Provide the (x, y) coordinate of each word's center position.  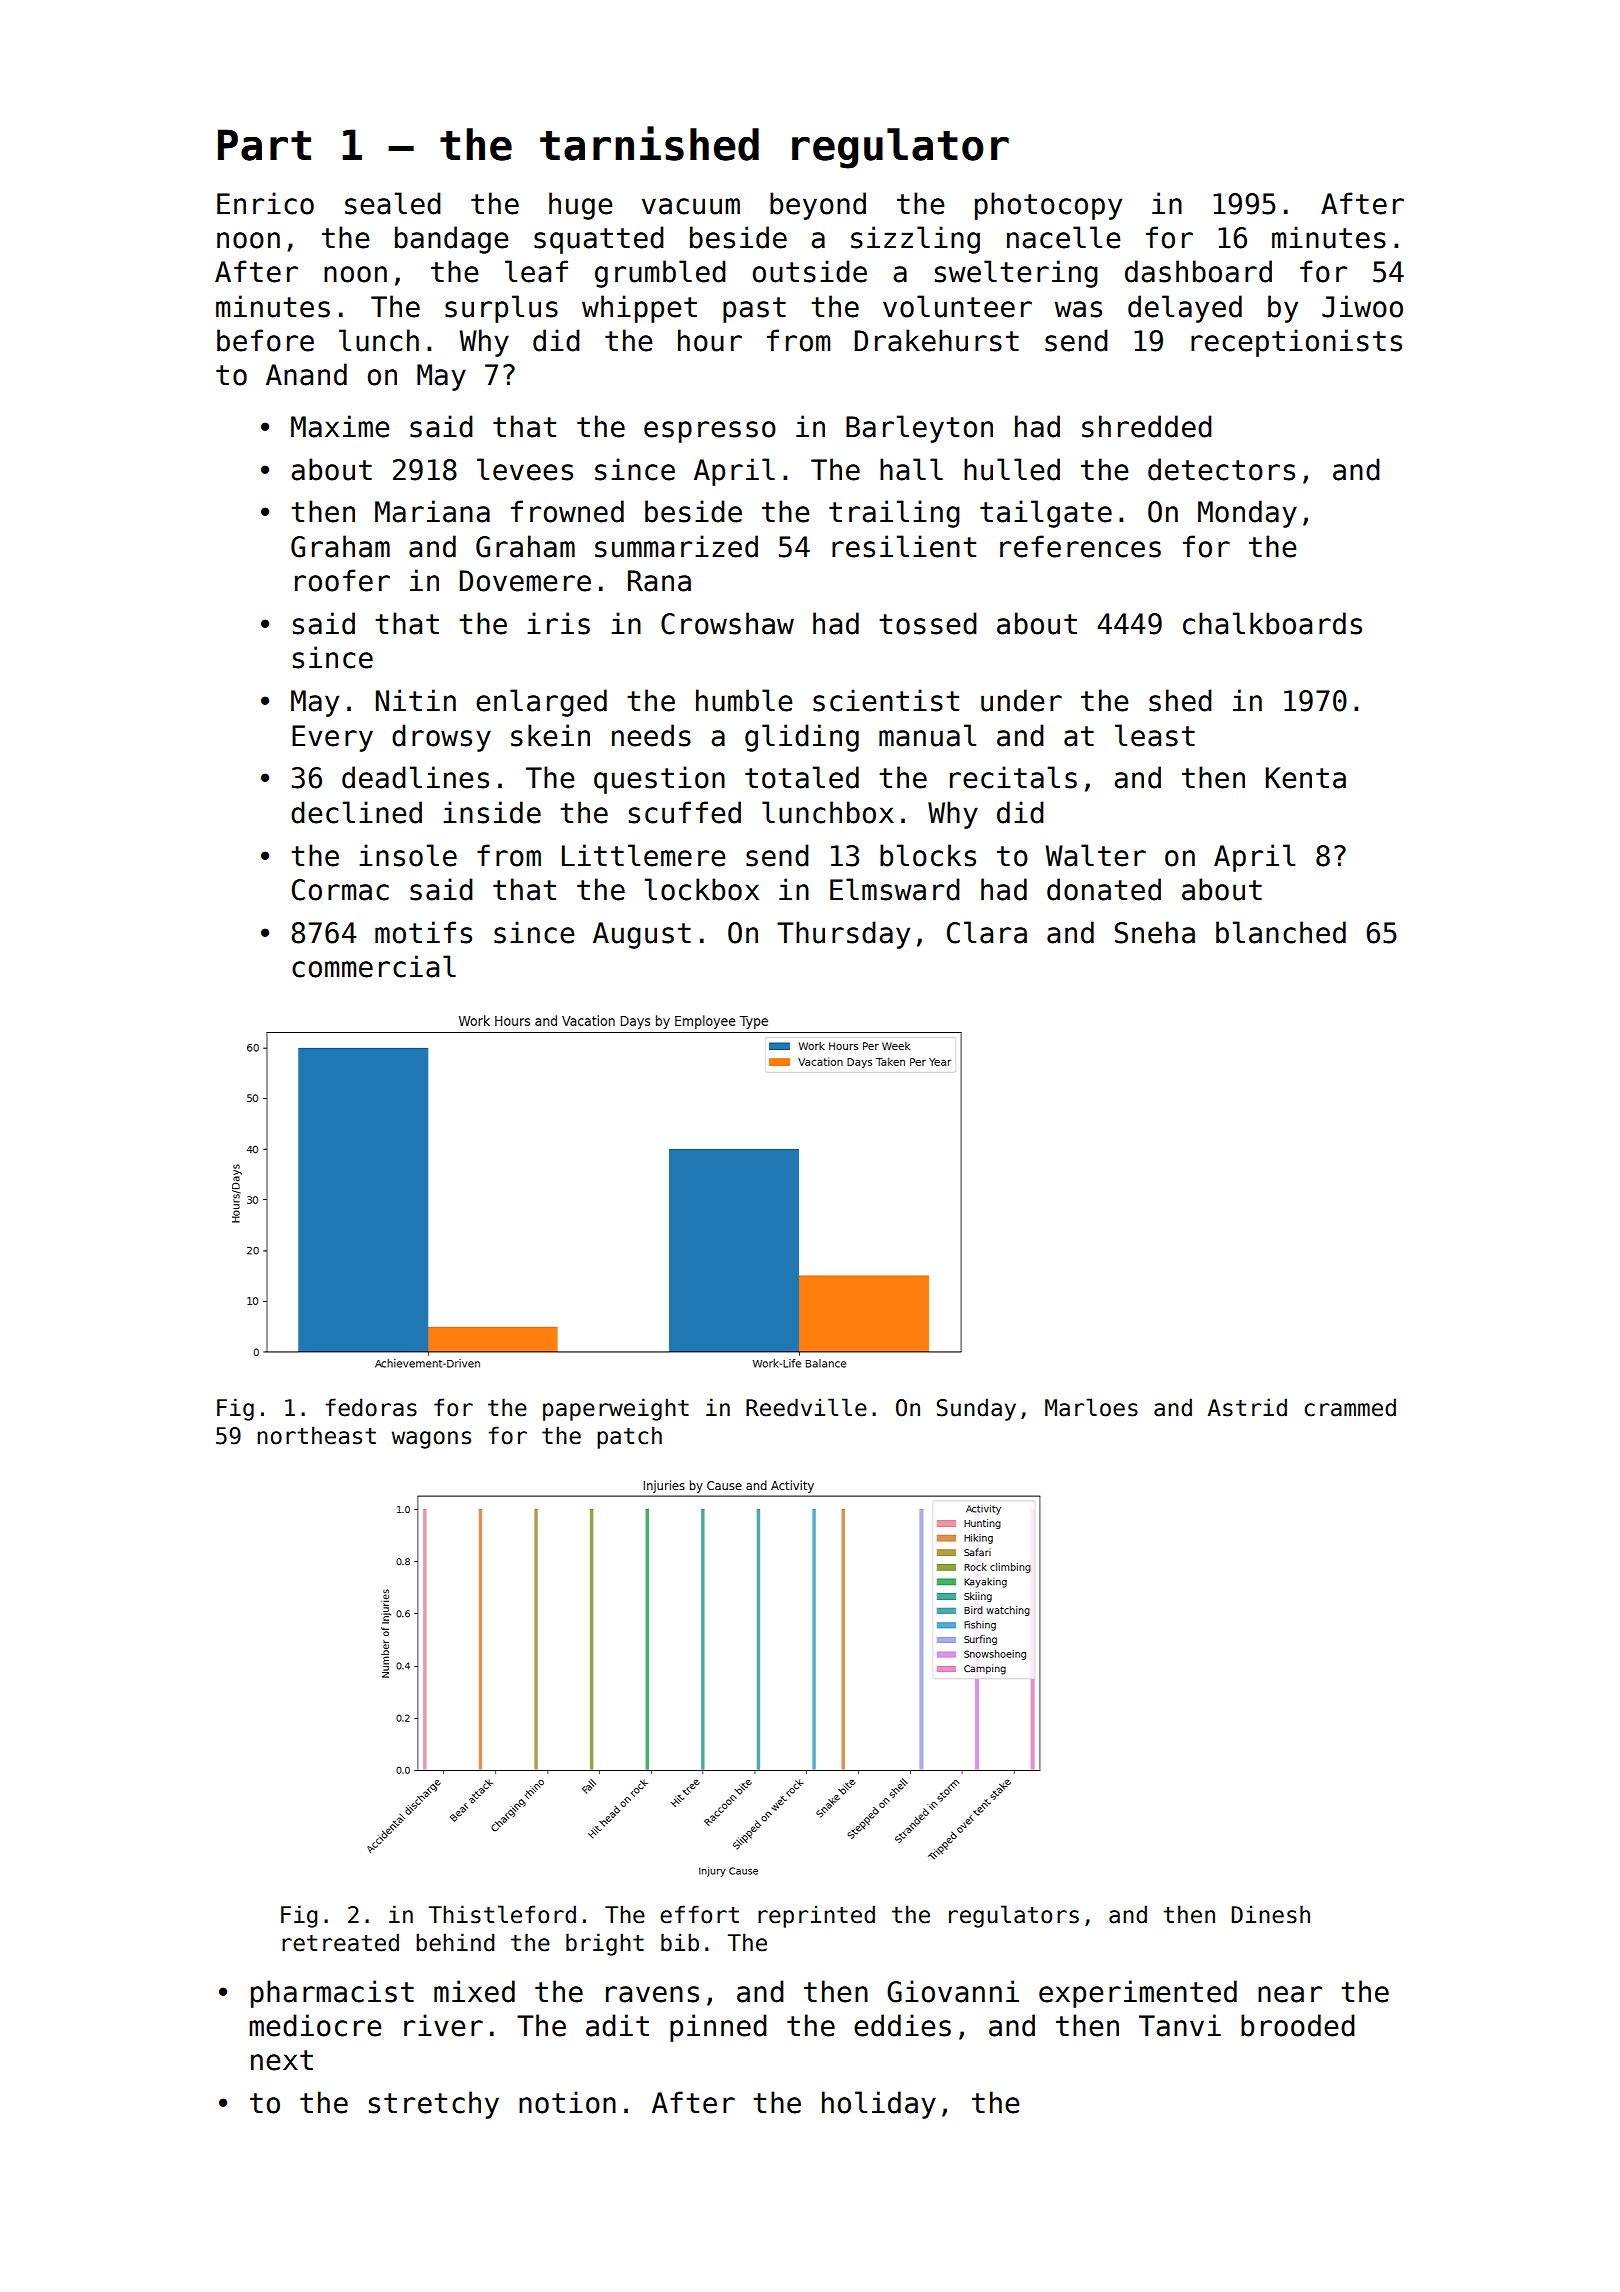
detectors (1221, 469)
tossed (928, 623)
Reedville (806, 1407)
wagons (431, 1440)
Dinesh (1271, 1914)
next (282, 2060)
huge (580, 206)
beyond (818, 206)
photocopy (1048, 206)
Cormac (340, 890)
